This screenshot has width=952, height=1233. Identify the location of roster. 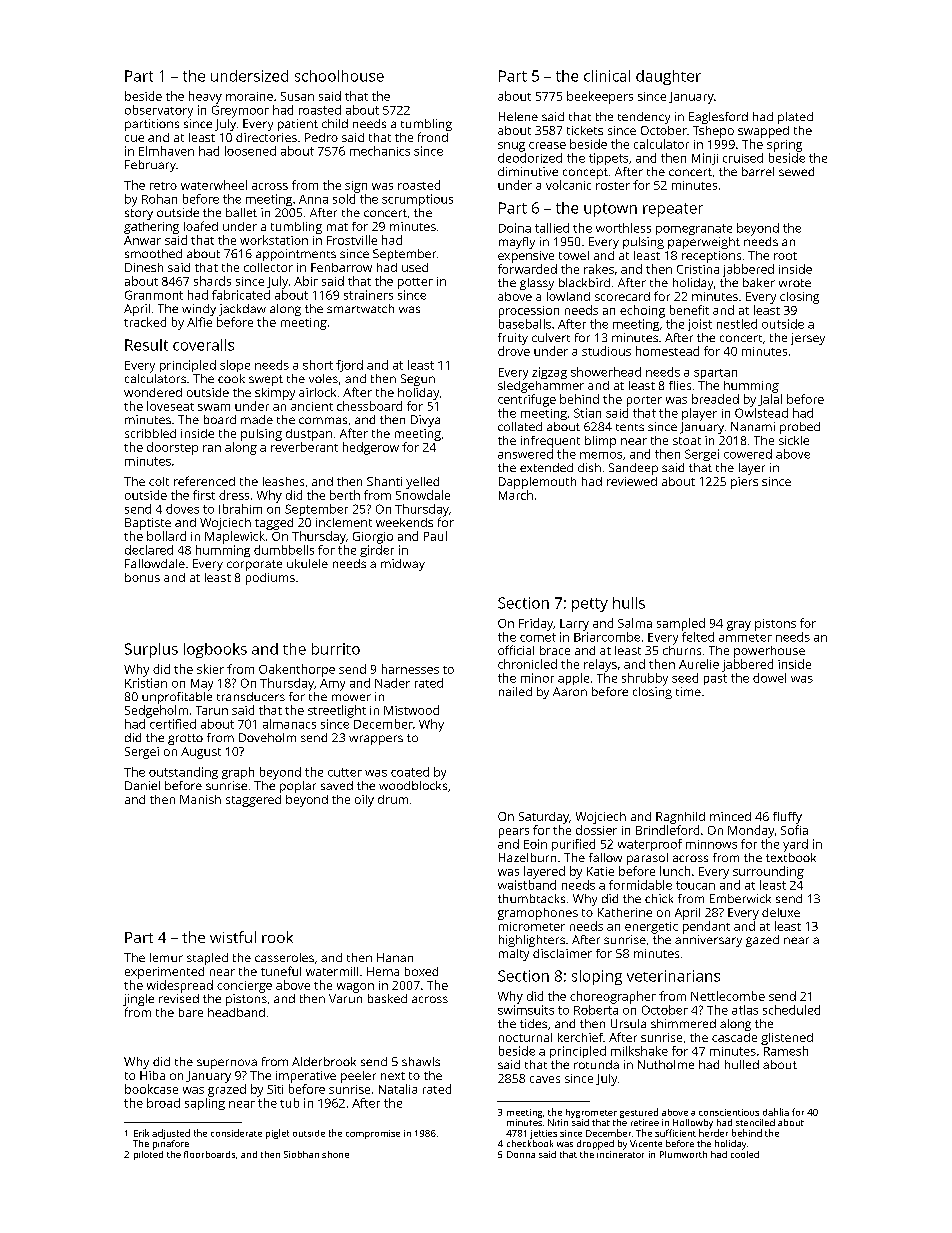
(613, 186).
